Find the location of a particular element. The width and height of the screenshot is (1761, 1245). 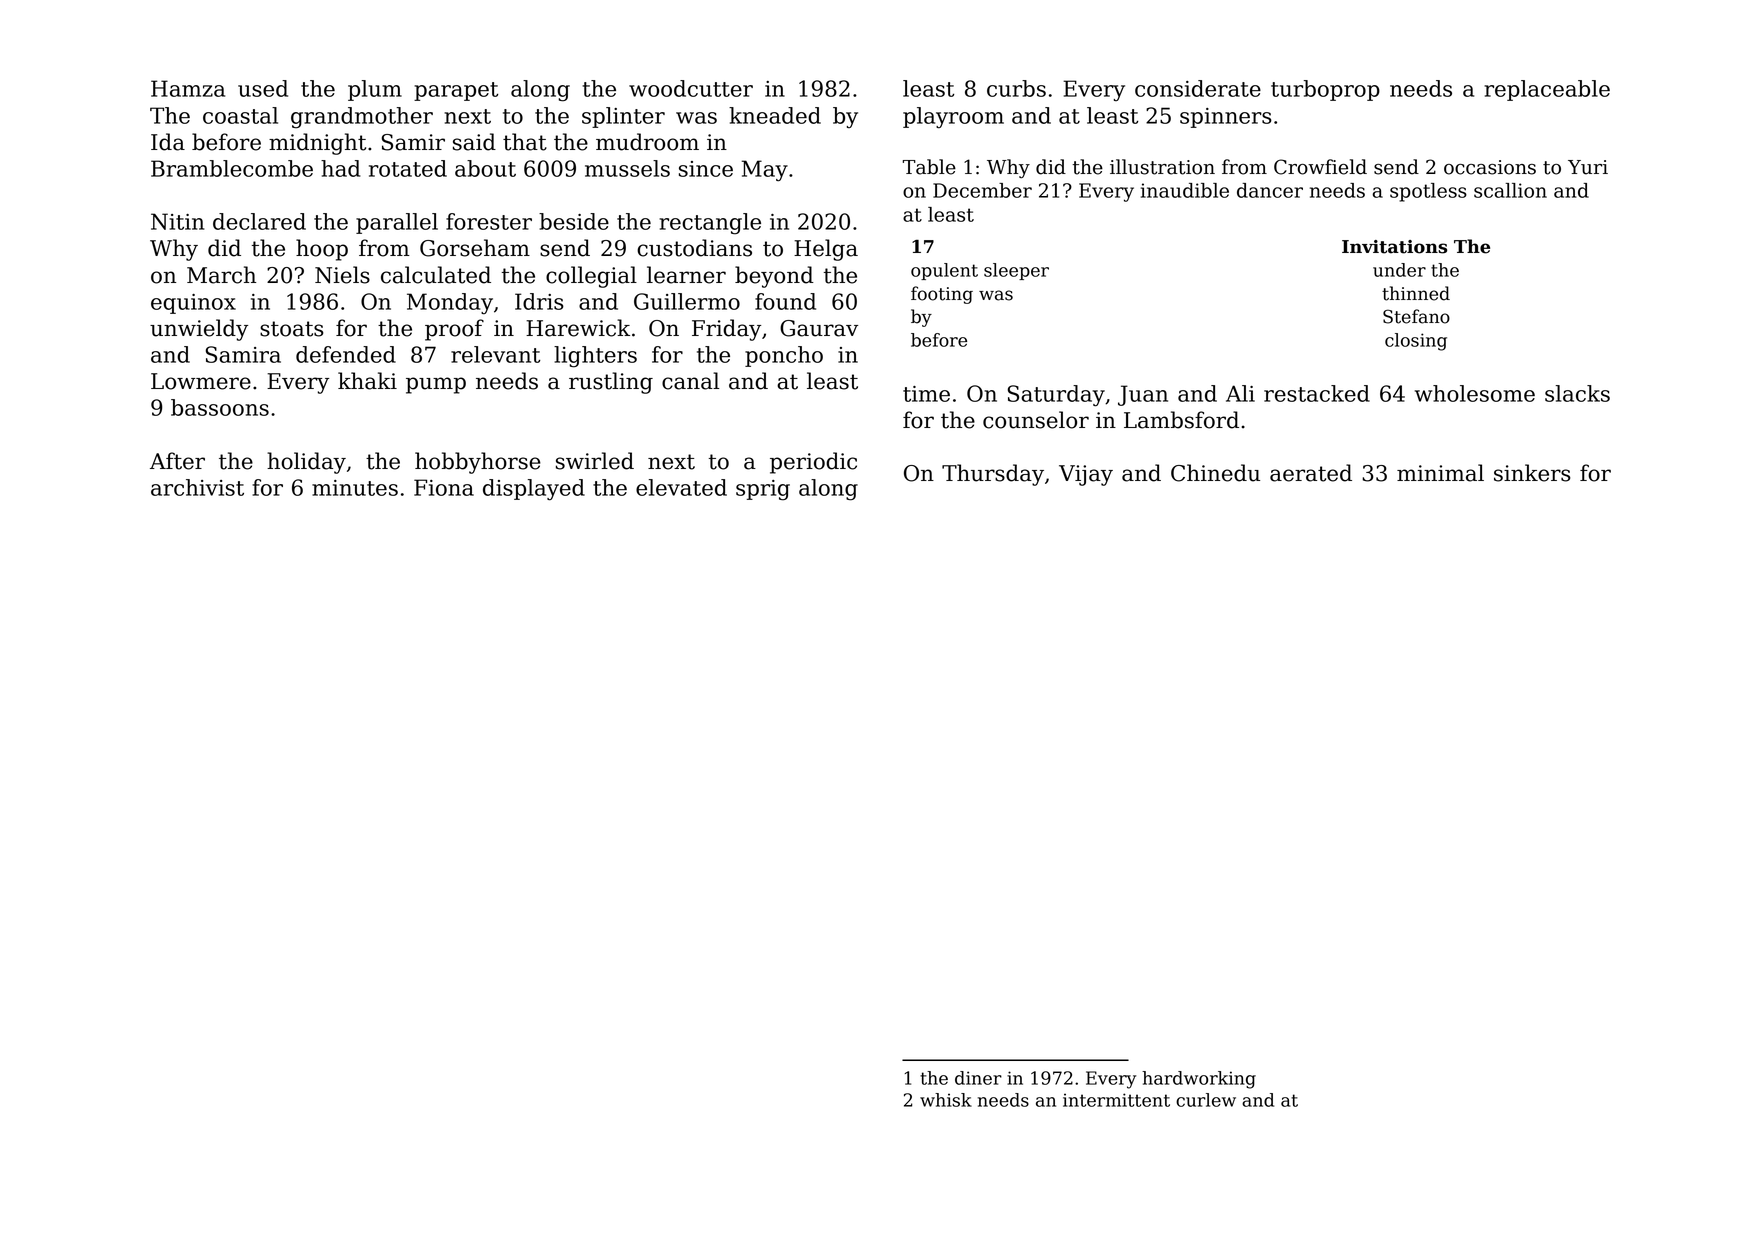

hardworking is located at coordinates (1199, 1080).
